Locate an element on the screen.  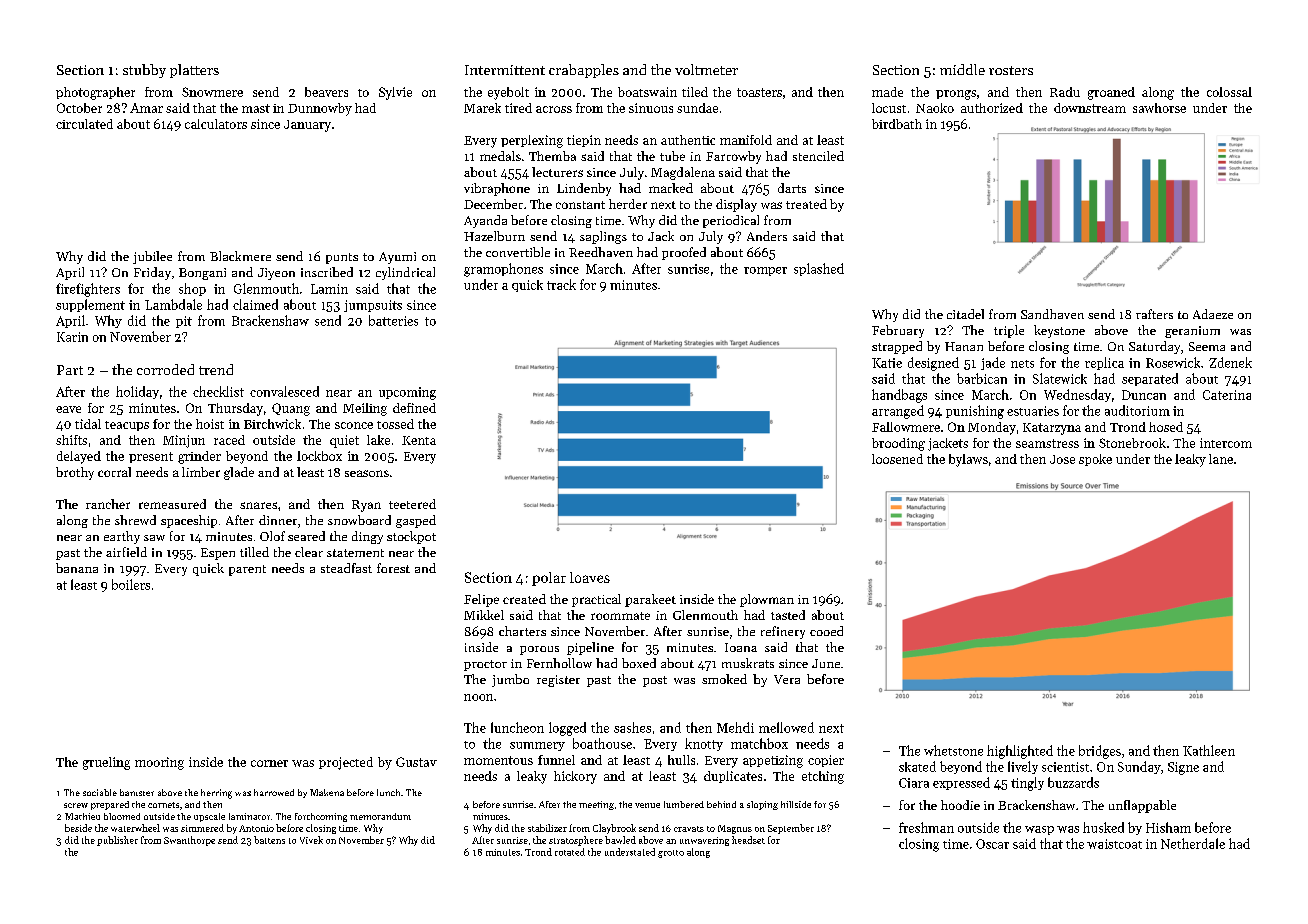
Claybrook is located at coordinates (614, 829).
